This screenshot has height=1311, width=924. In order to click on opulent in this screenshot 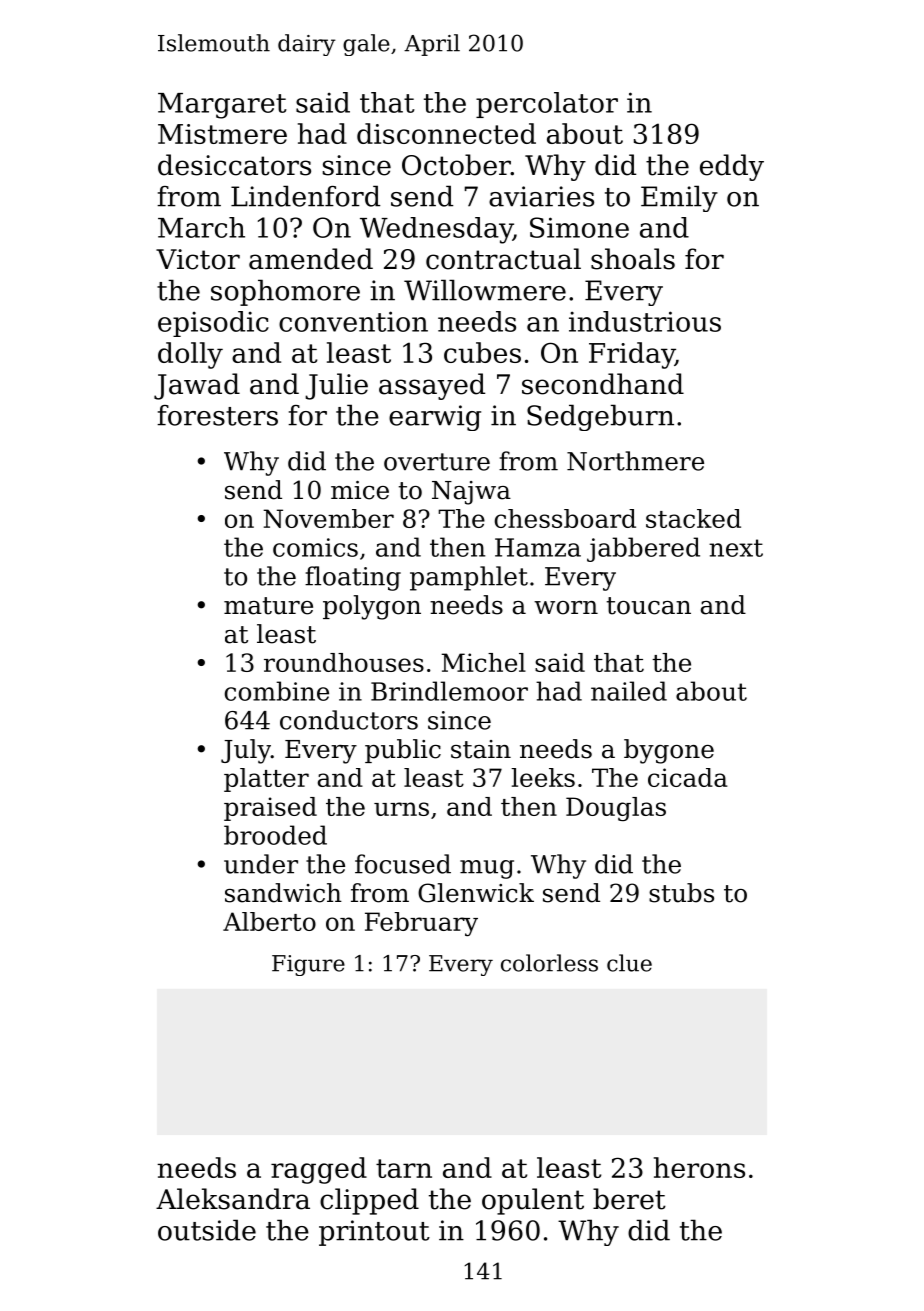, I will do `click(533, 1201)`.
